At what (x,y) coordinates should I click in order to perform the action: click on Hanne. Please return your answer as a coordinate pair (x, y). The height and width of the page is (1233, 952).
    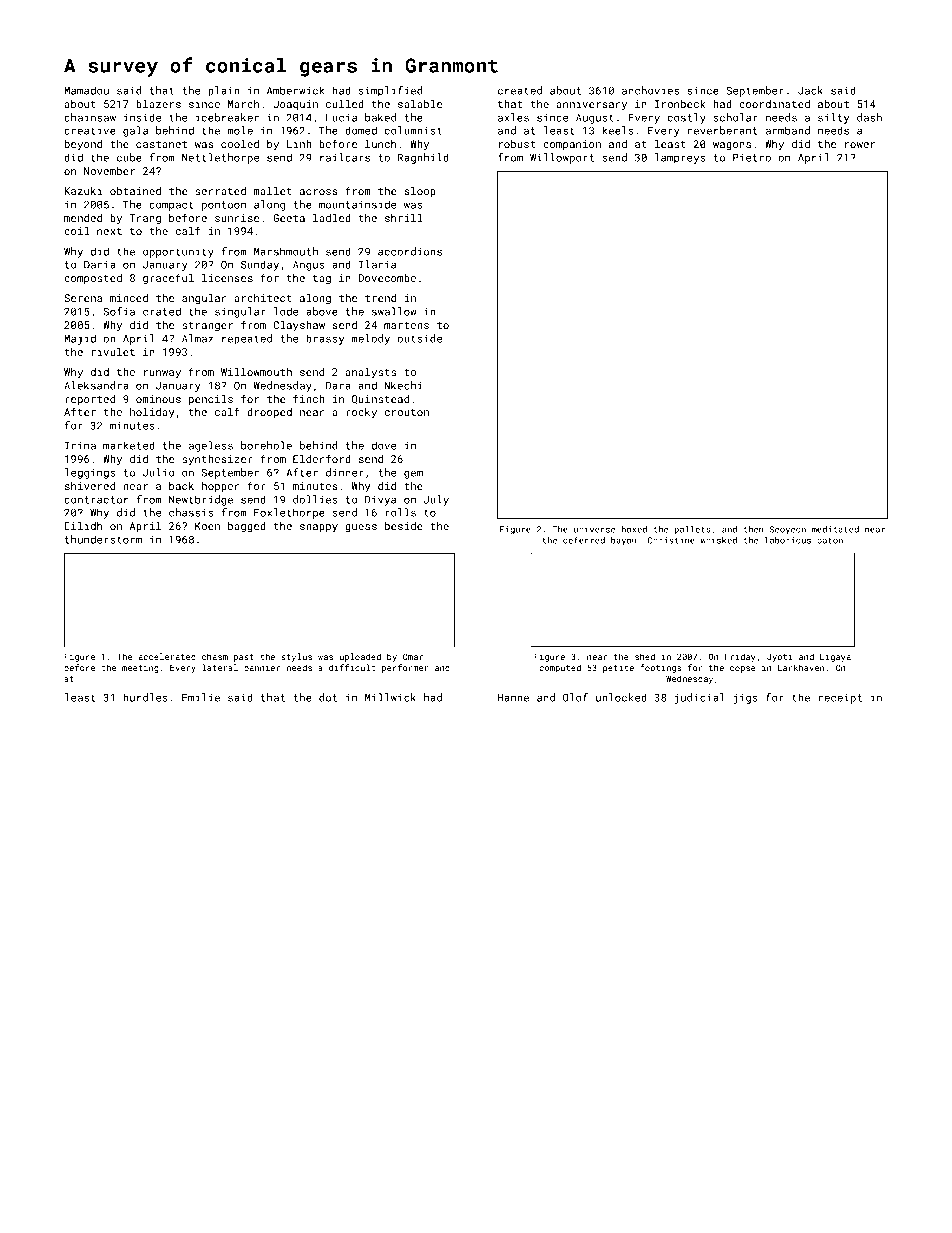
    Looking at the image, I should click on (513, 698).
